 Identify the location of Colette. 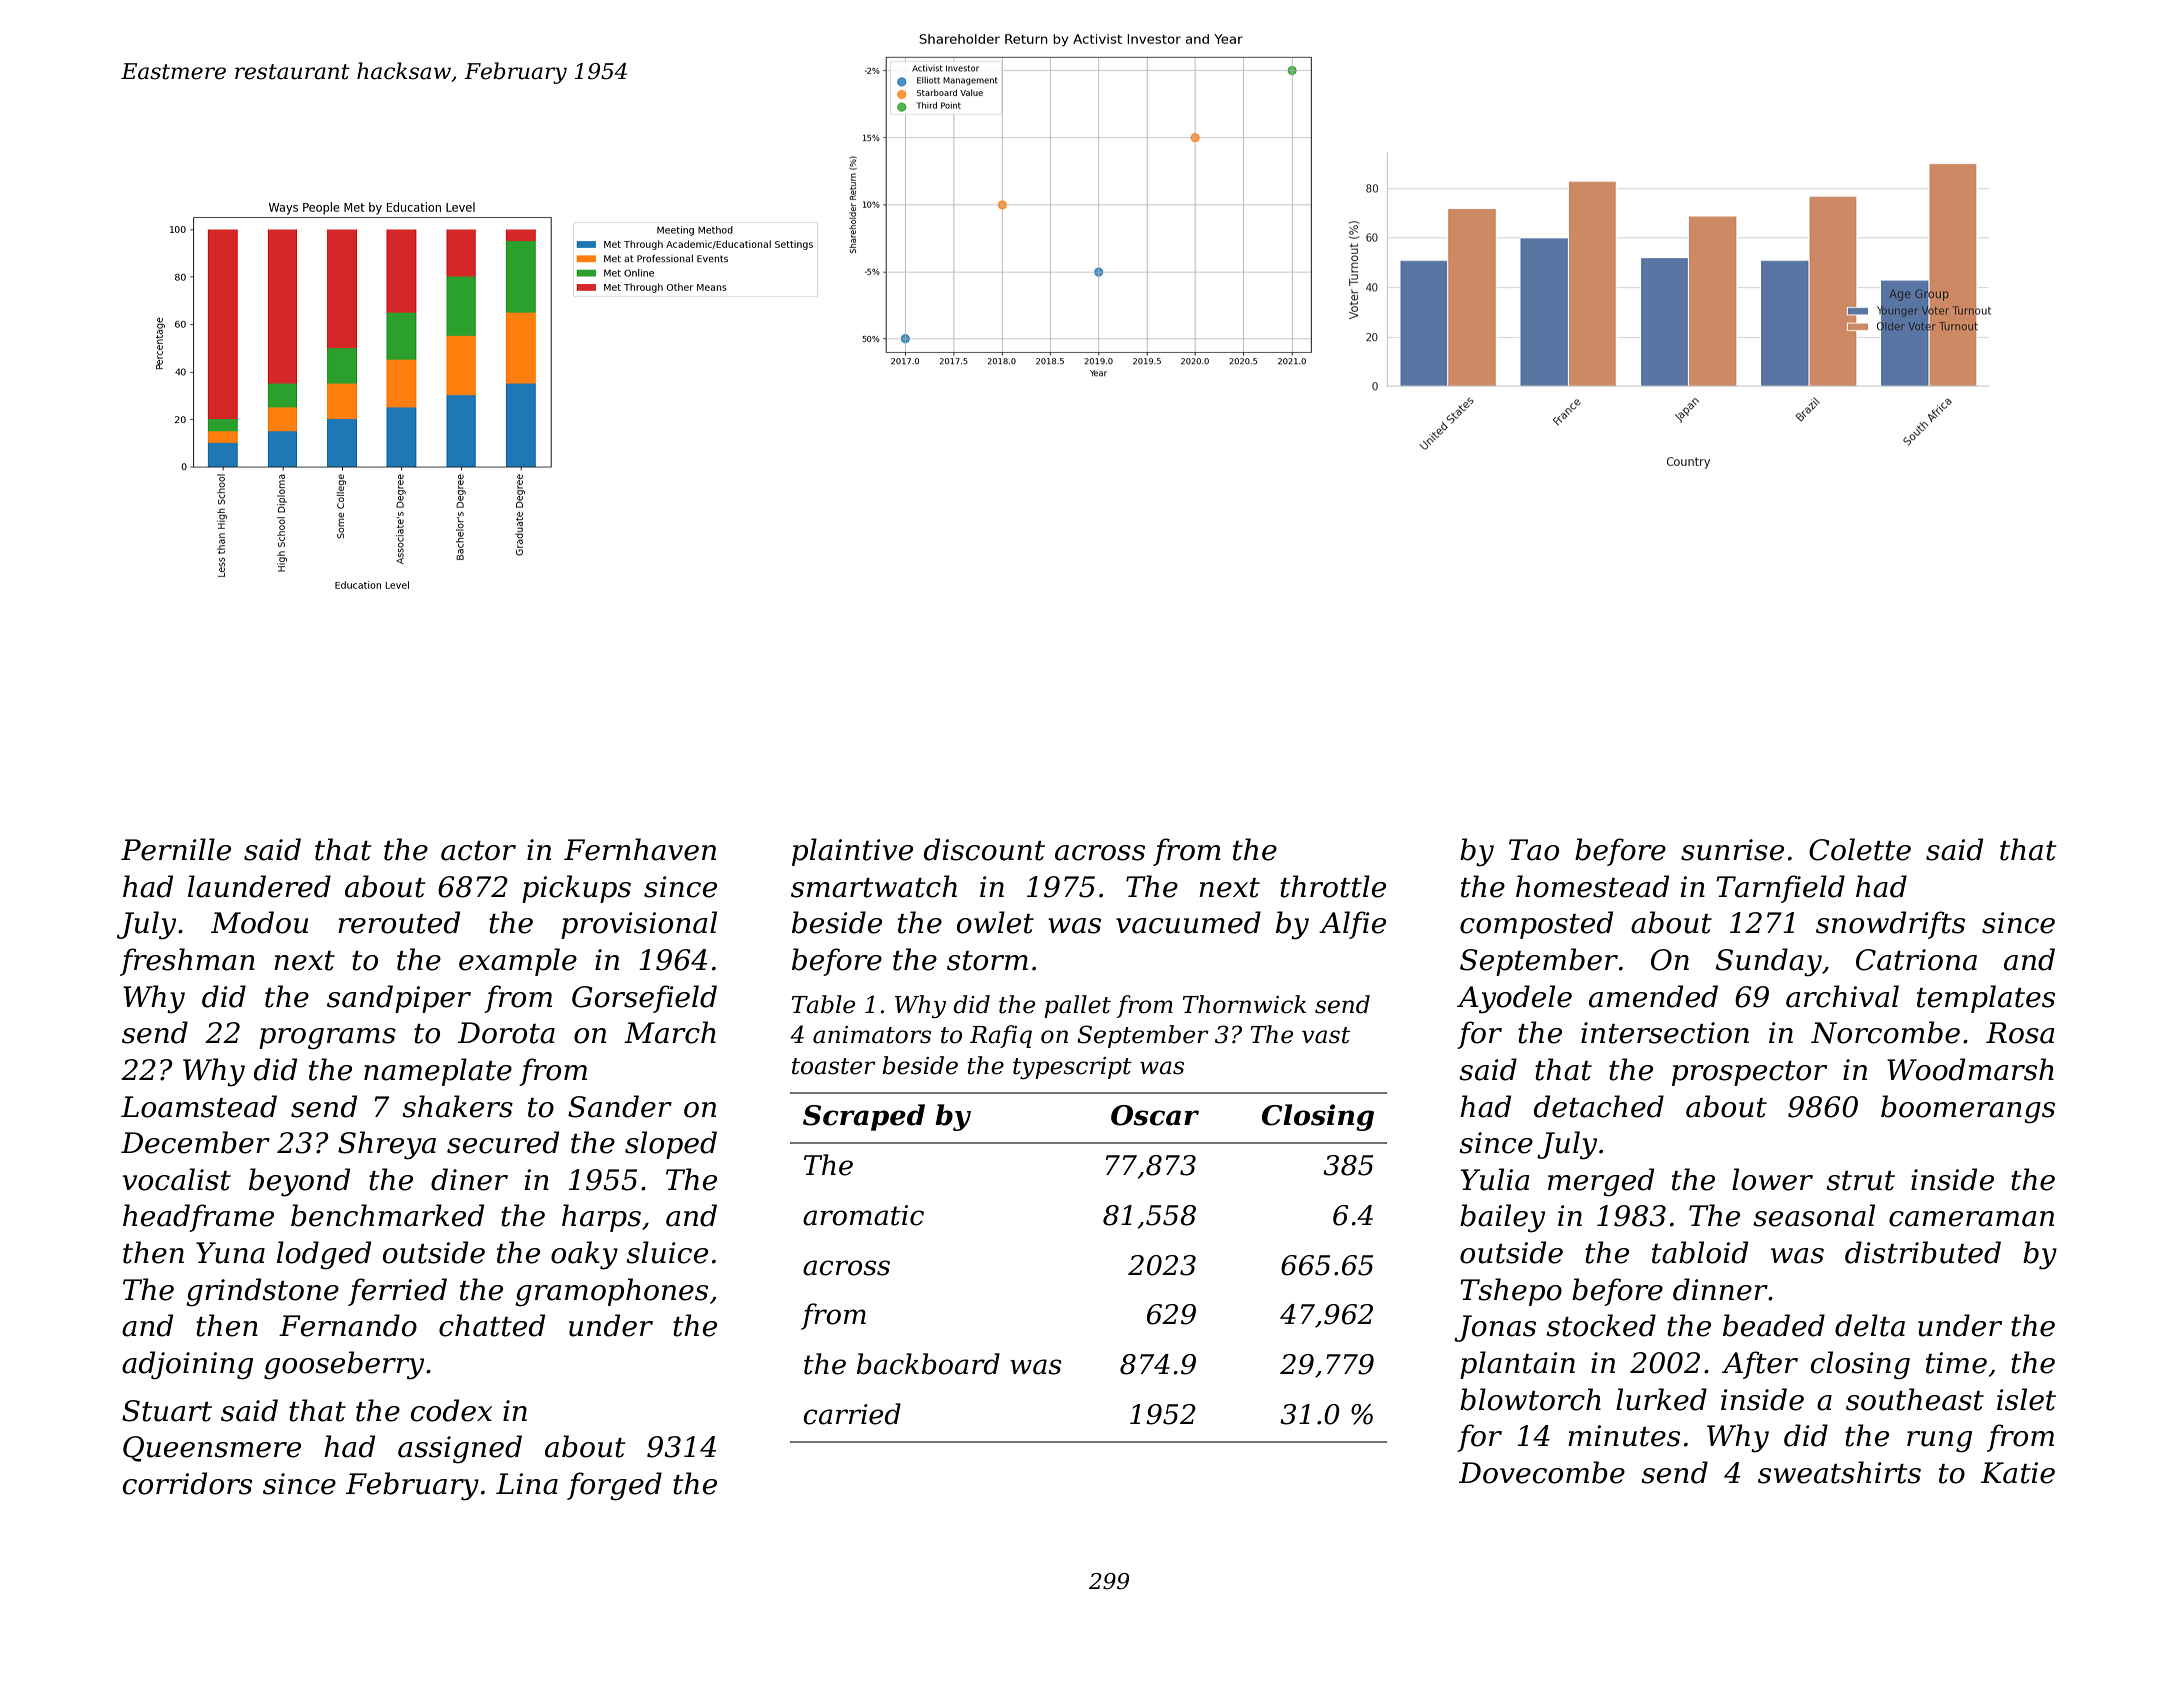
(1860, 849).
